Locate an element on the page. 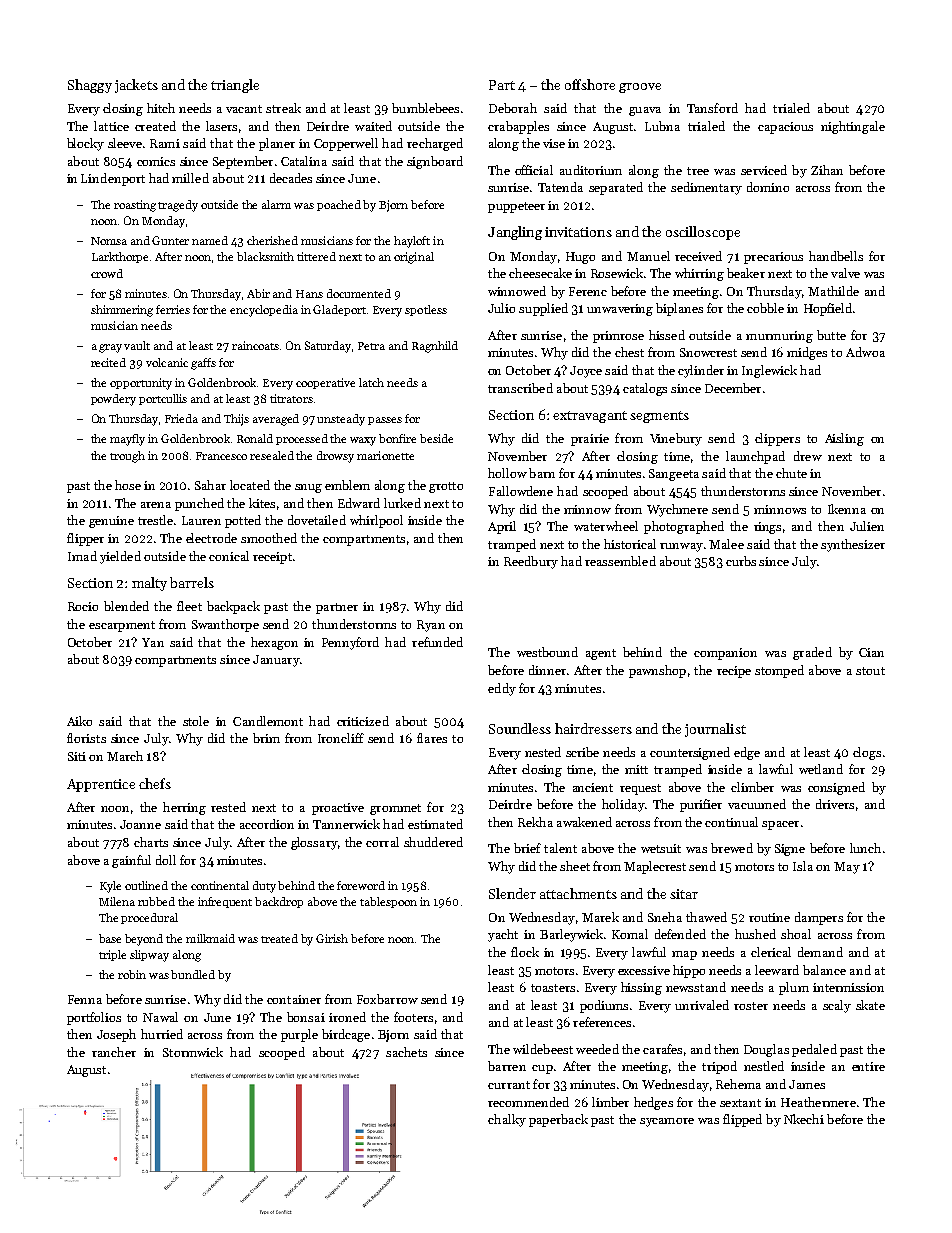  groove is located at coordinates (640, 88).
